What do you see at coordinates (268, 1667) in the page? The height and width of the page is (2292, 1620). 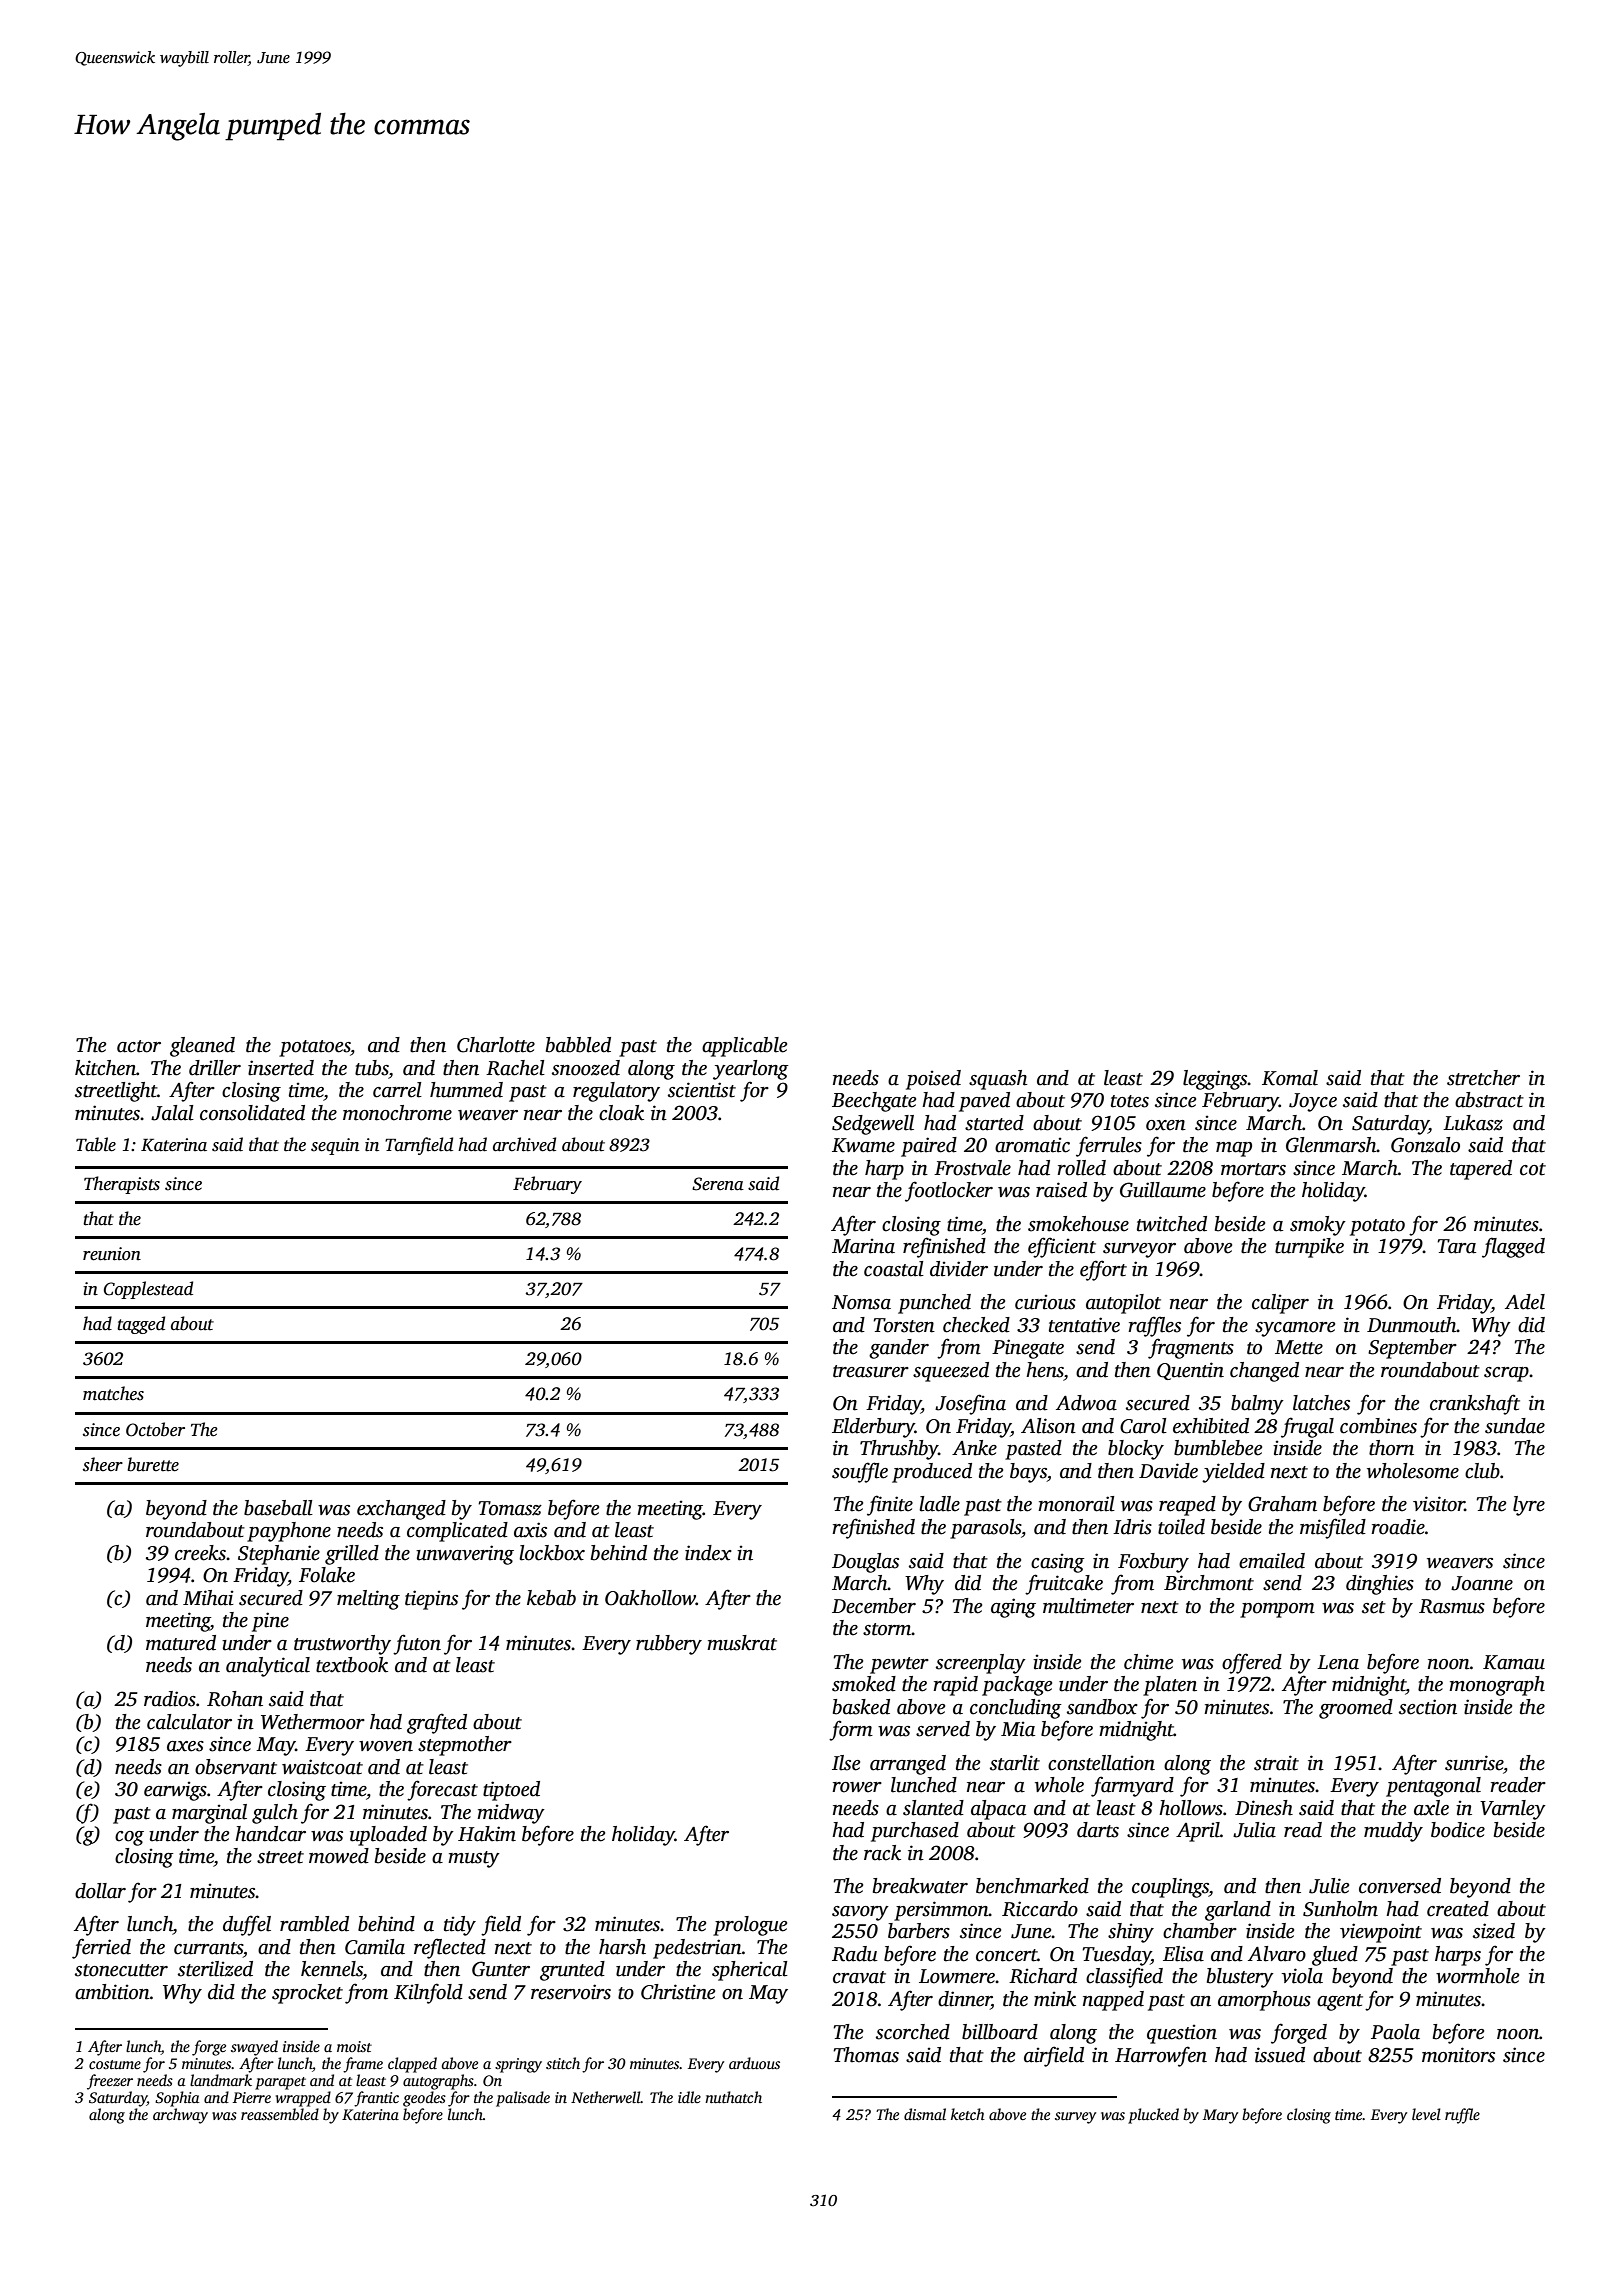 I see `analytical` at bounding box center [268, 1667].
